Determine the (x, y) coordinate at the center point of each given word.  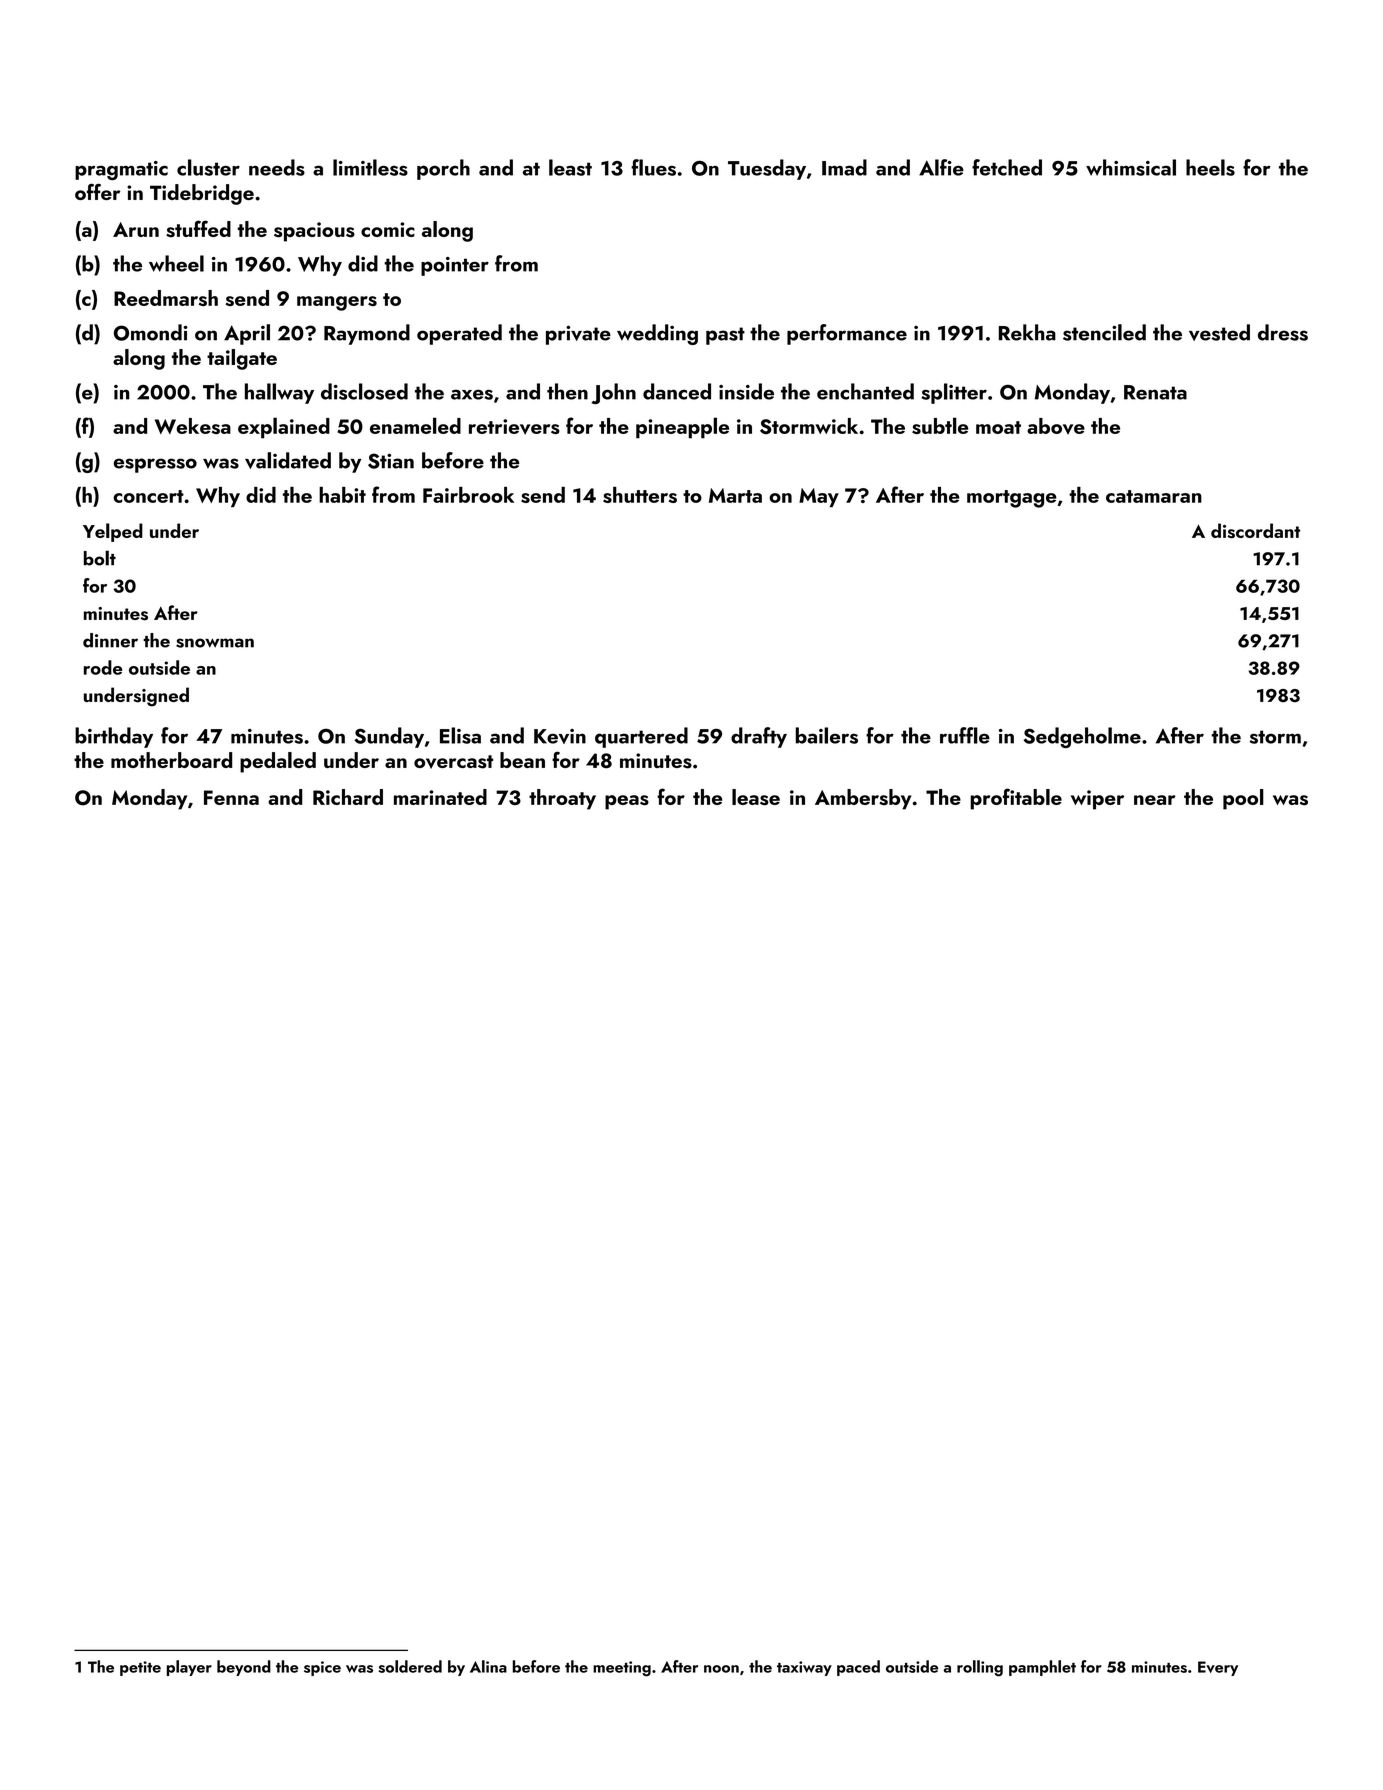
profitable (1016, 799)
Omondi (151, 332)
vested (1219, 332)
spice (322, 1668)
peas (627, 802)
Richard (348, 797)
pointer (455, 266)
